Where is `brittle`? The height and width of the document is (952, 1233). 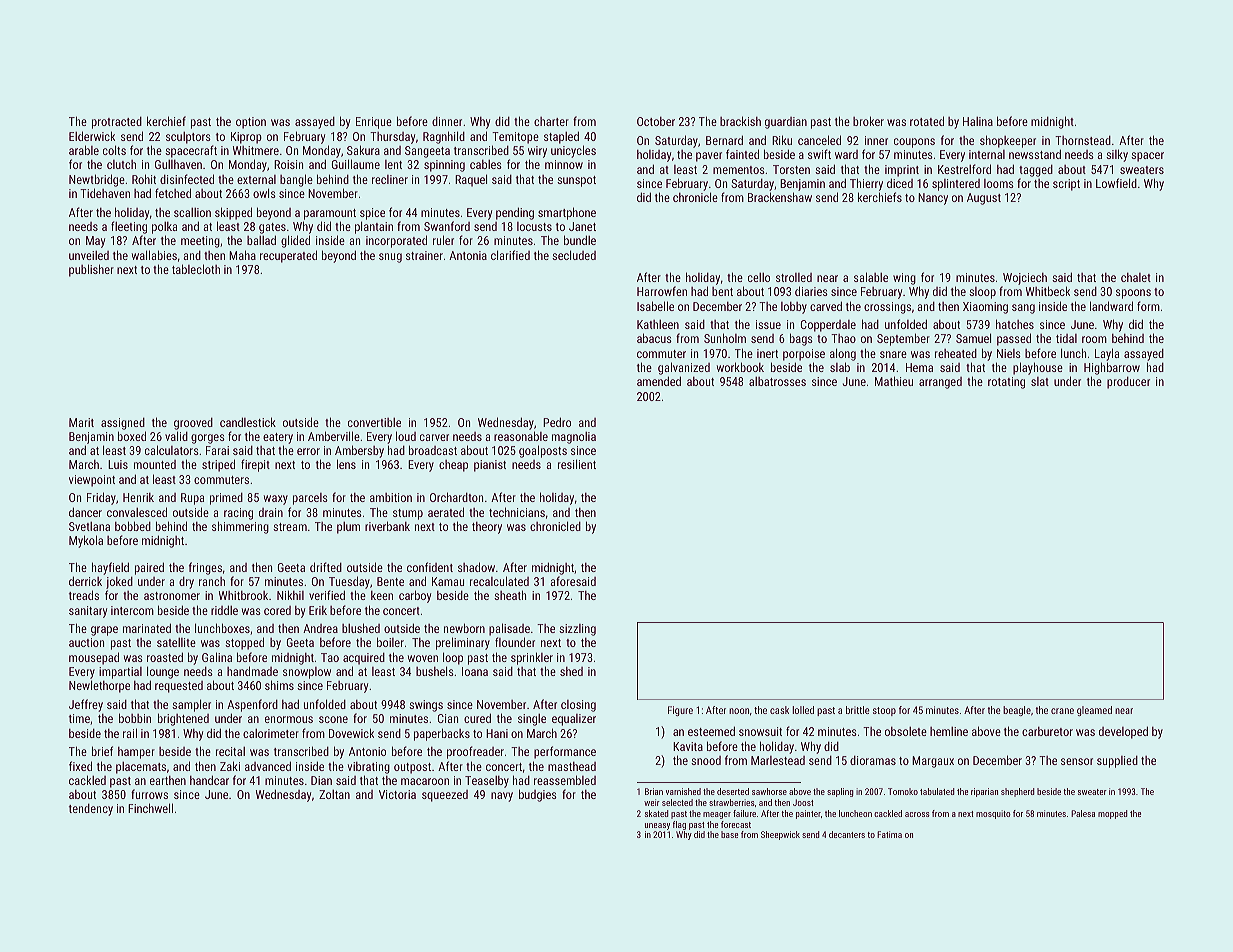 brittle is located at coordinates (858, 710).
